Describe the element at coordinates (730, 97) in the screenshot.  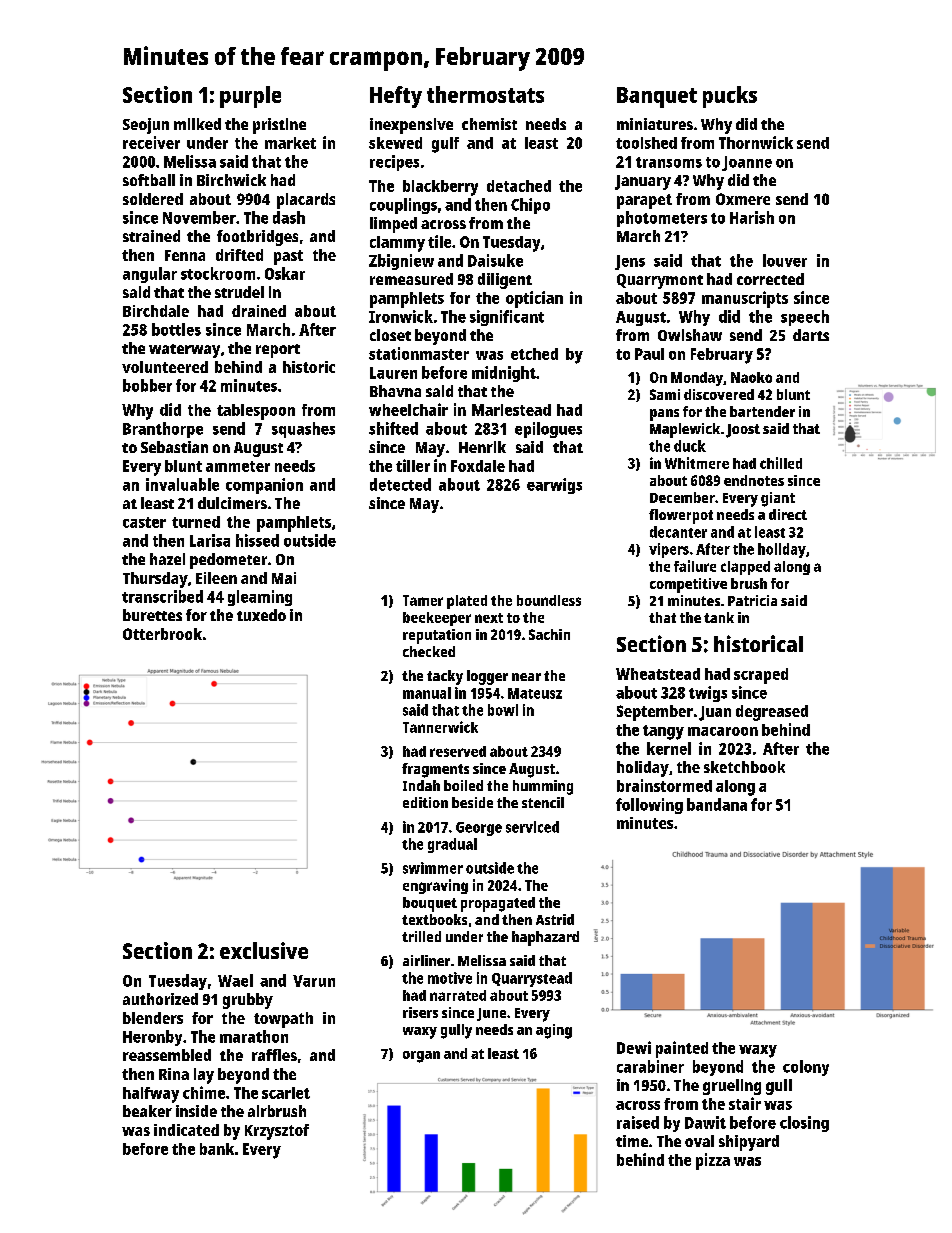
I see `pucks` at that location.
